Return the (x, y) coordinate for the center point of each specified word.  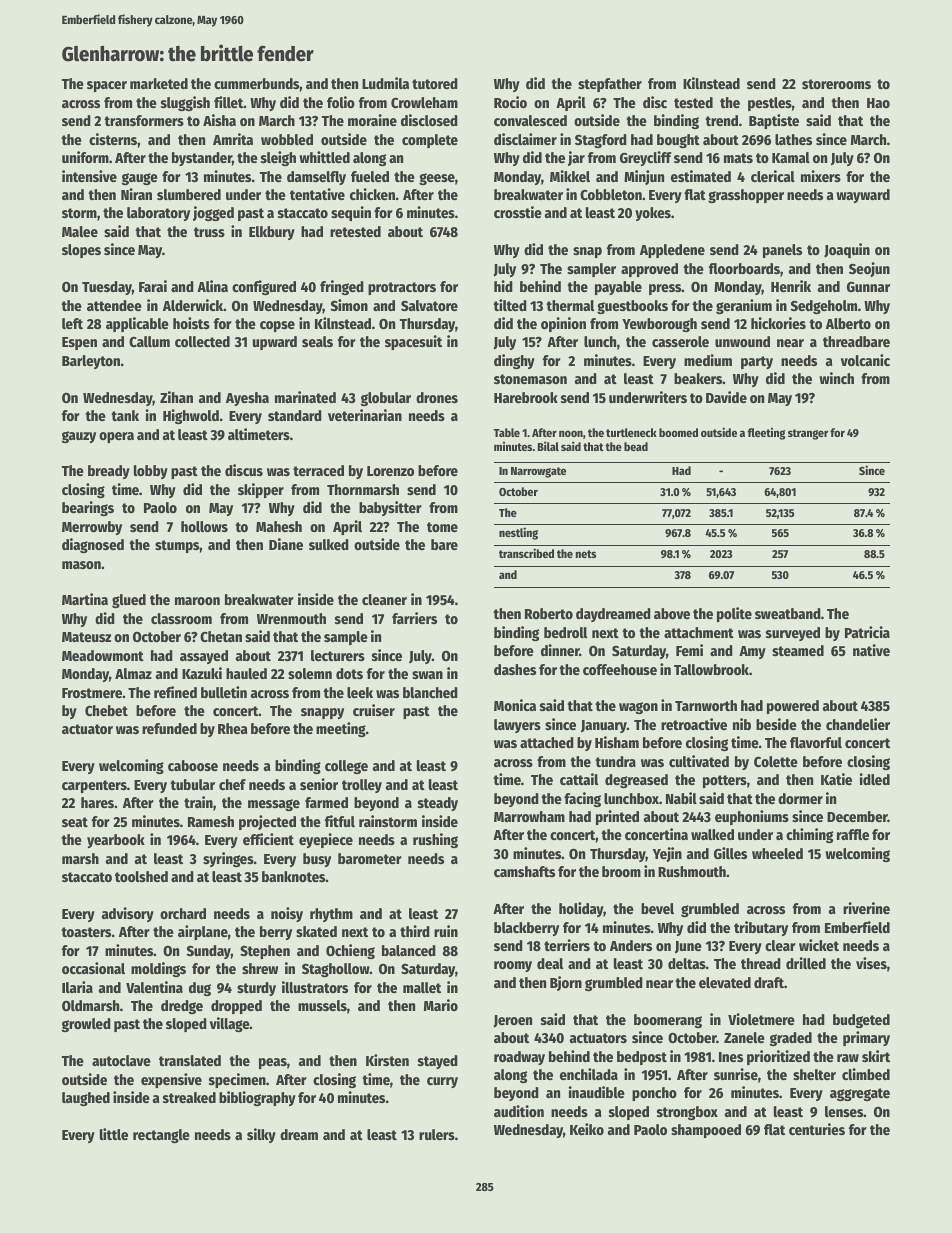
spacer (107, 86)
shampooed (706, 1131)
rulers (437, 1134)
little (114, 1134)
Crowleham (424, 102)
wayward (863, 196)
